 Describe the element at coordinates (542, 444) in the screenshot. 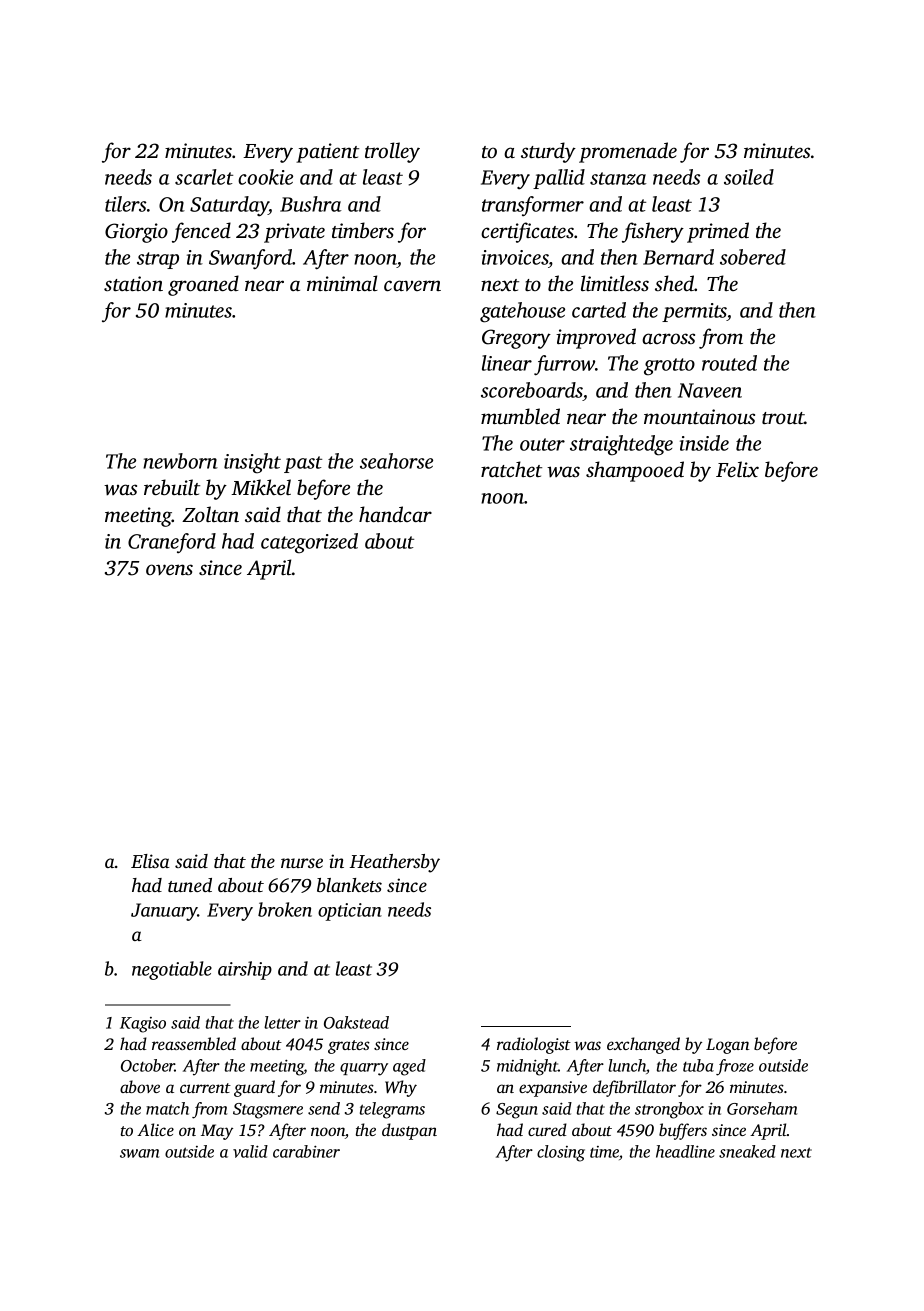

I see `outer` at that location.
